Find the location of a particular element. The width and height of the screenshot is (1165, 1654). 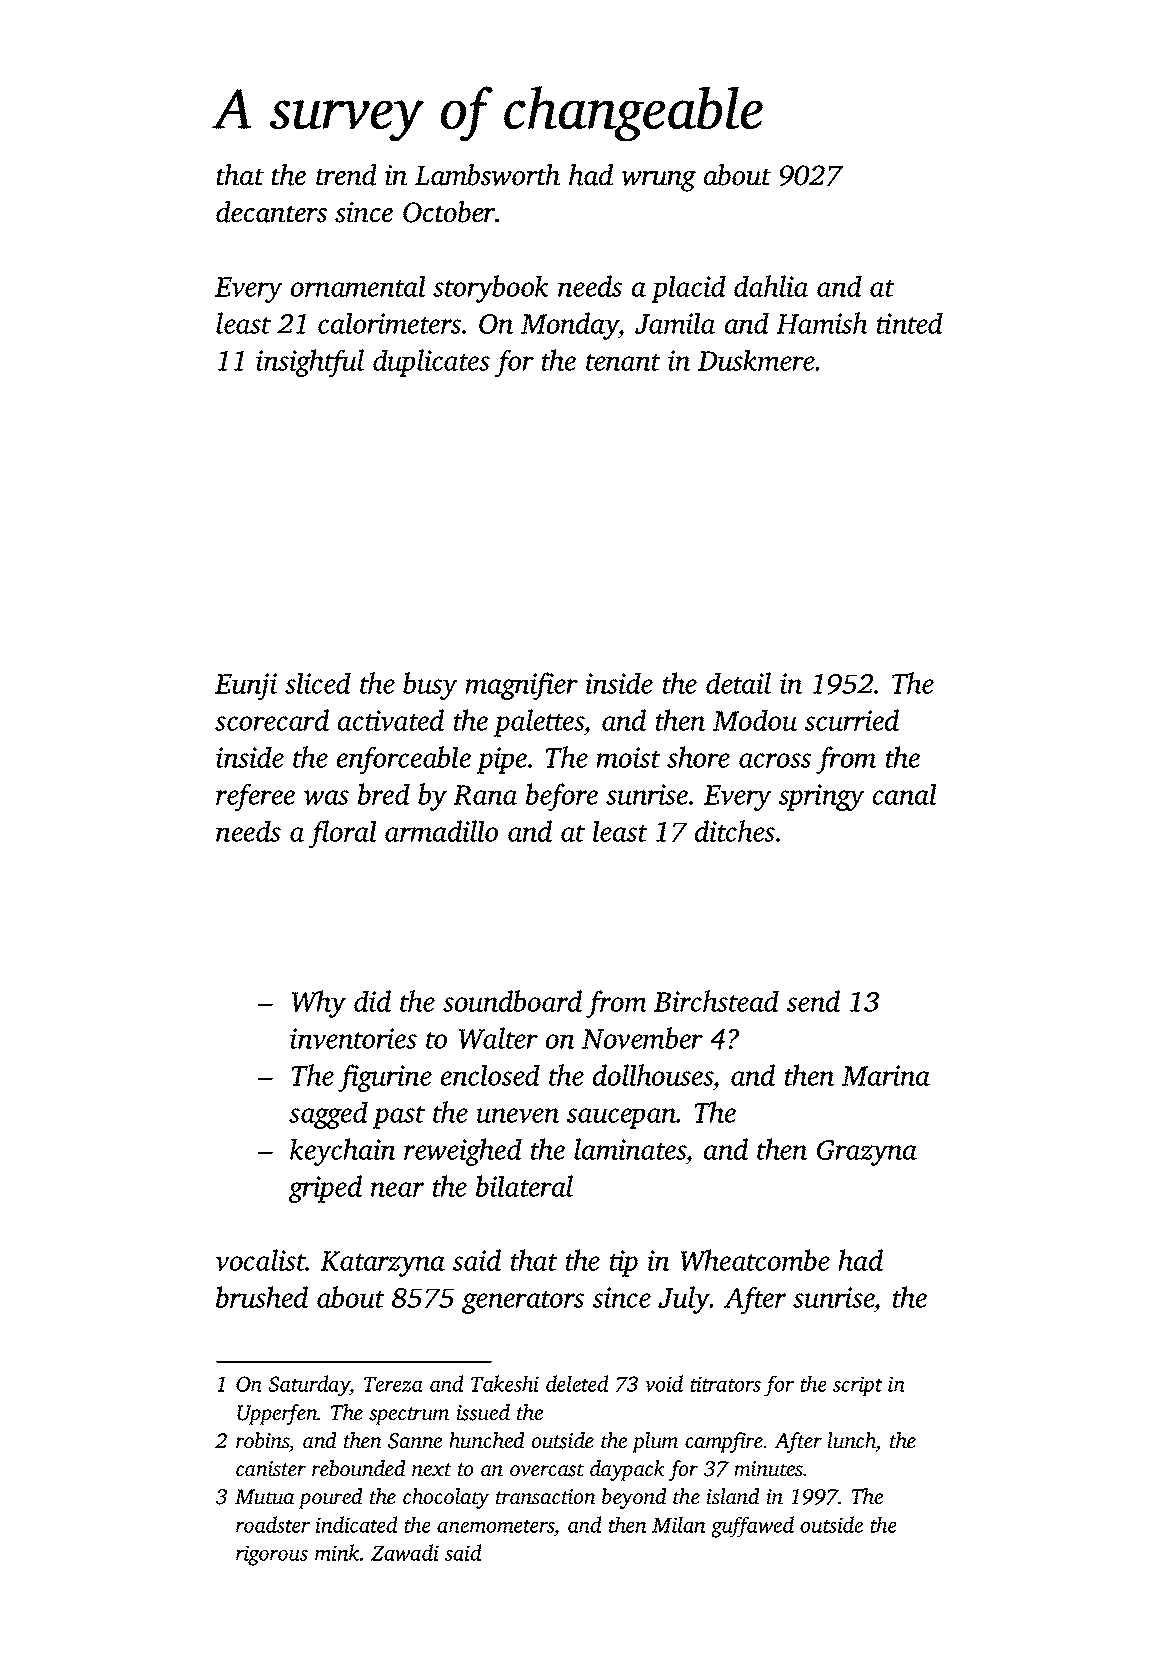

script is located at coordinates (858, 1386).
